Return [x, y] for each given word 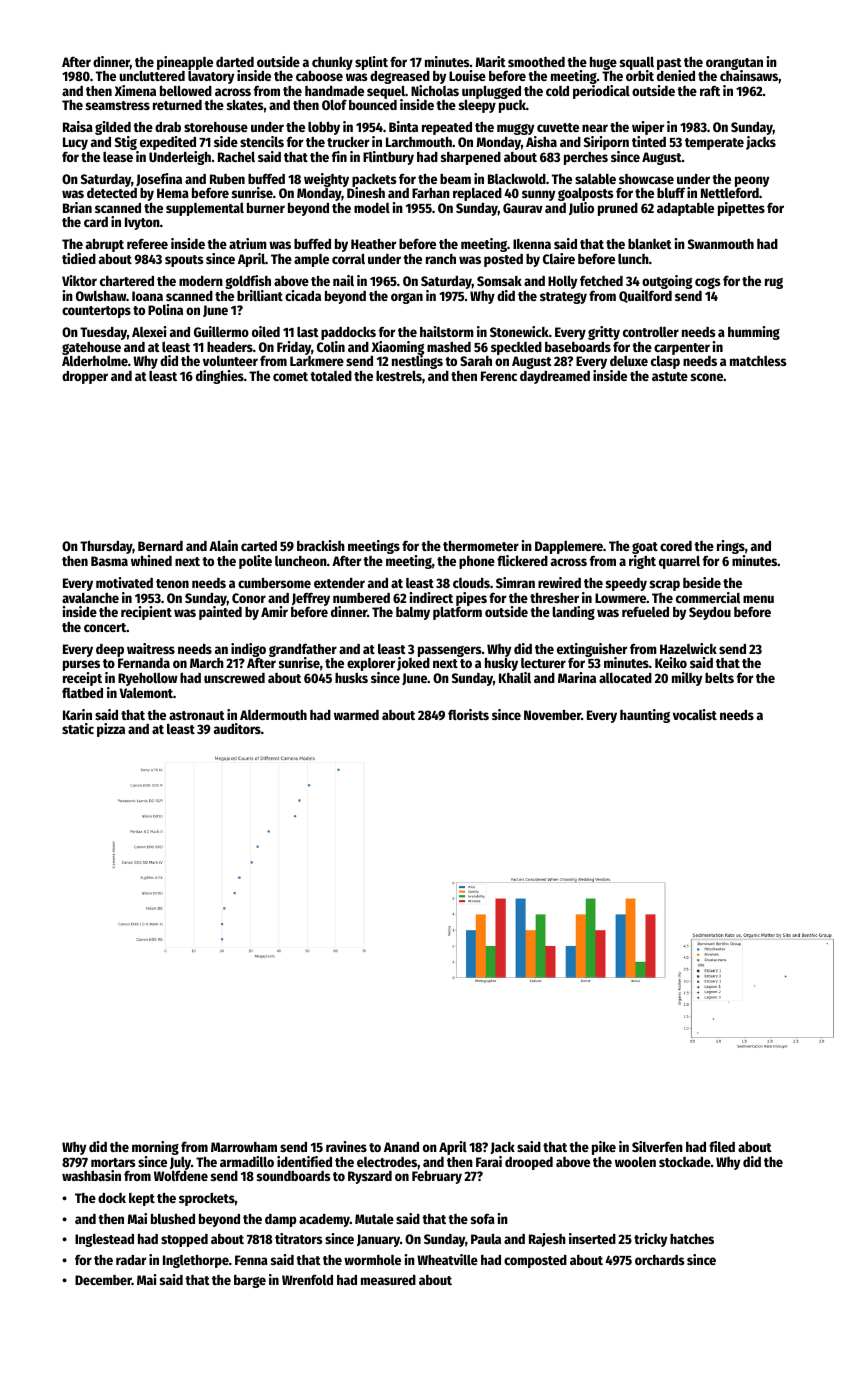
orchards [660, 1260]
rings [731, 547]
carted [259, 546]
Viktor [79, 280]
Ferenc [499, 376]
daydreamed [555, 377]
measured [388, 1279]
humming [754, 333]
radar [131, 1260]
